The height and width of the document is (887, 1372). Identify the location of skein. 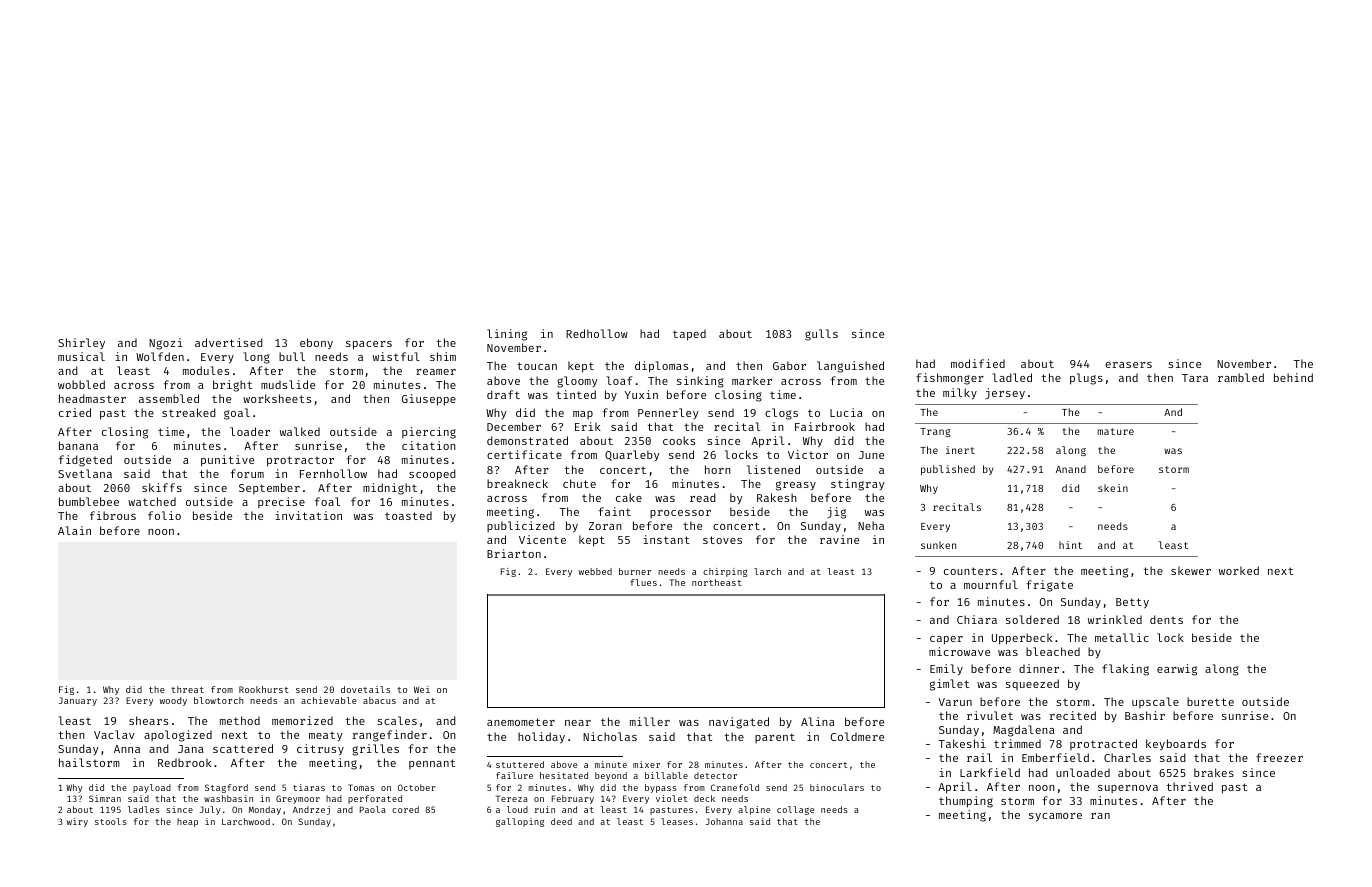
(1113, 488).
